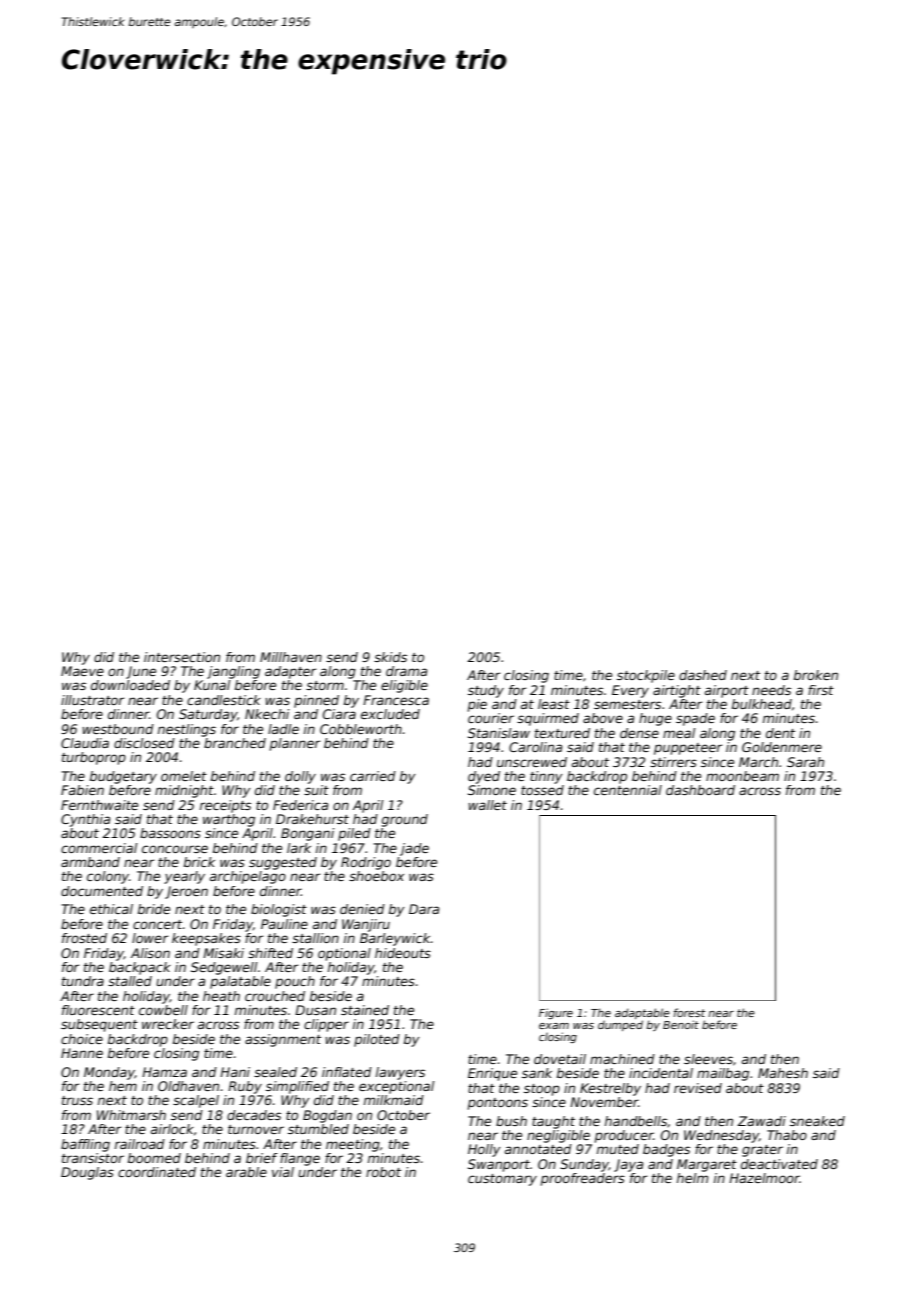 This page has height=1316, width=908. What do you see at coordinates (283, 1172) in the page?
I see `vial` at bounding box center [283, 1172].
